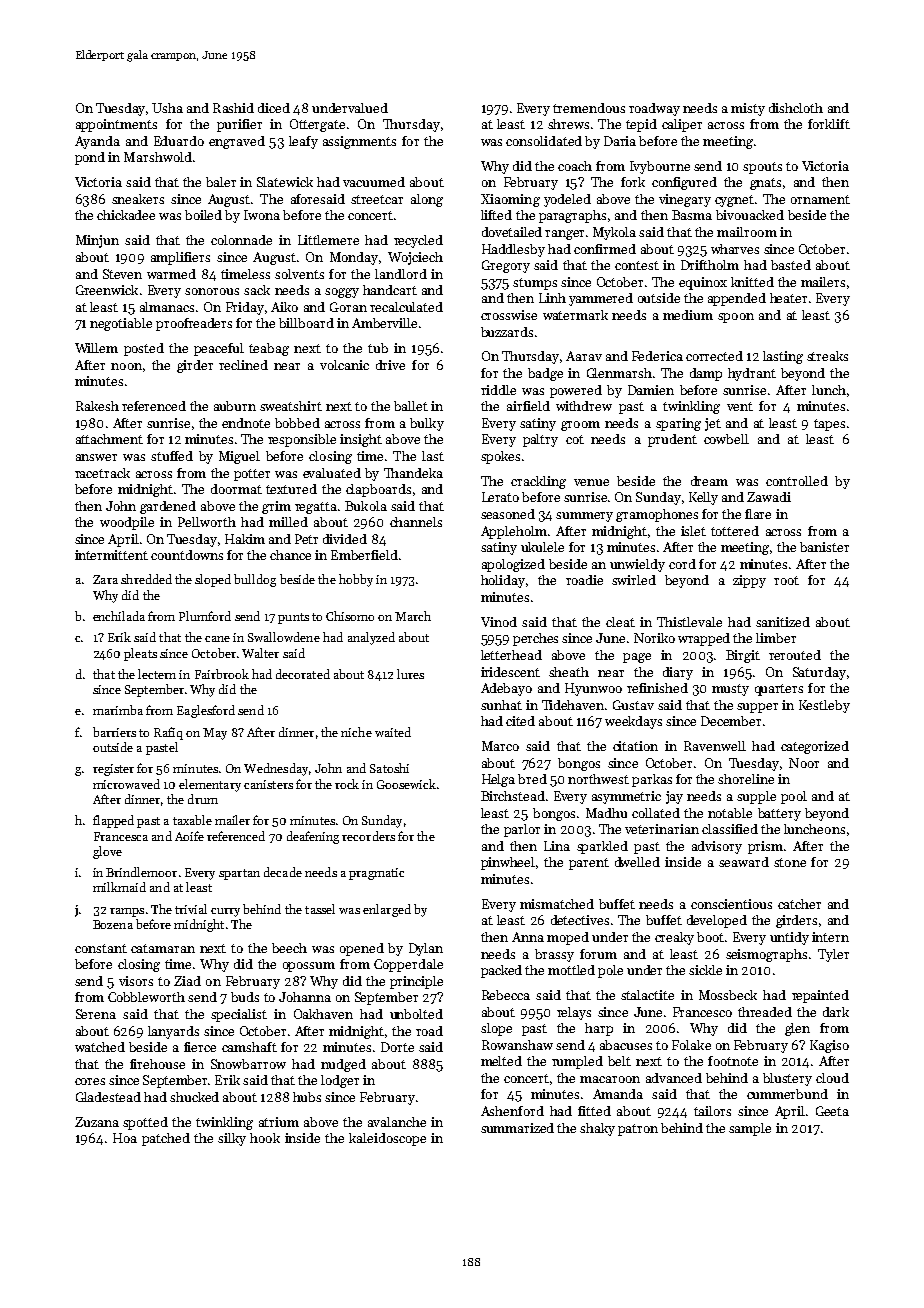  What do you see at coordinates (688, 315) in the screenshot?
I see `medium` at bounding box center [688, 315].
